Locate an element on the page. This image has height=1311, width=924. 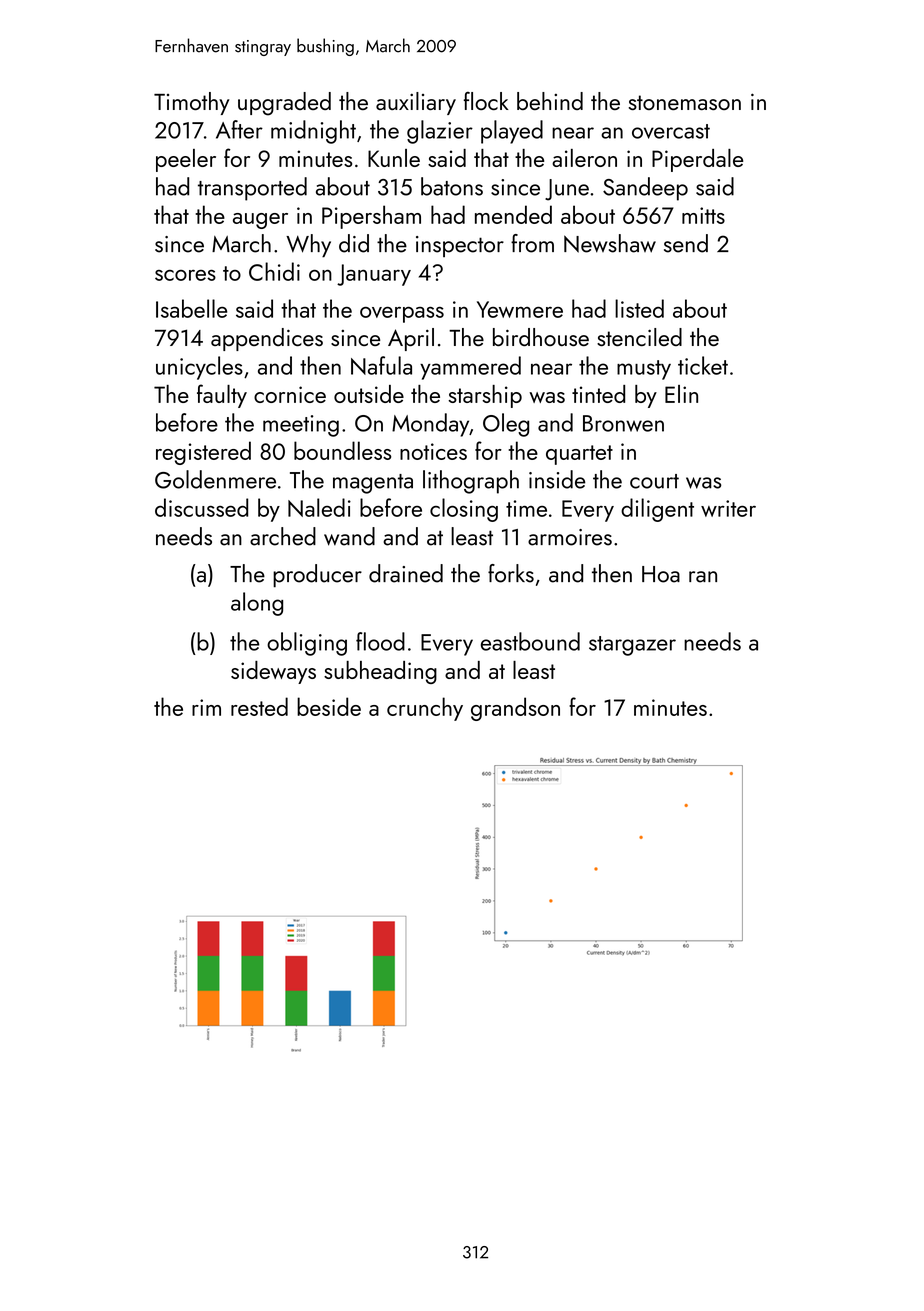
Newshaw is located at coordinates (610, 243).
